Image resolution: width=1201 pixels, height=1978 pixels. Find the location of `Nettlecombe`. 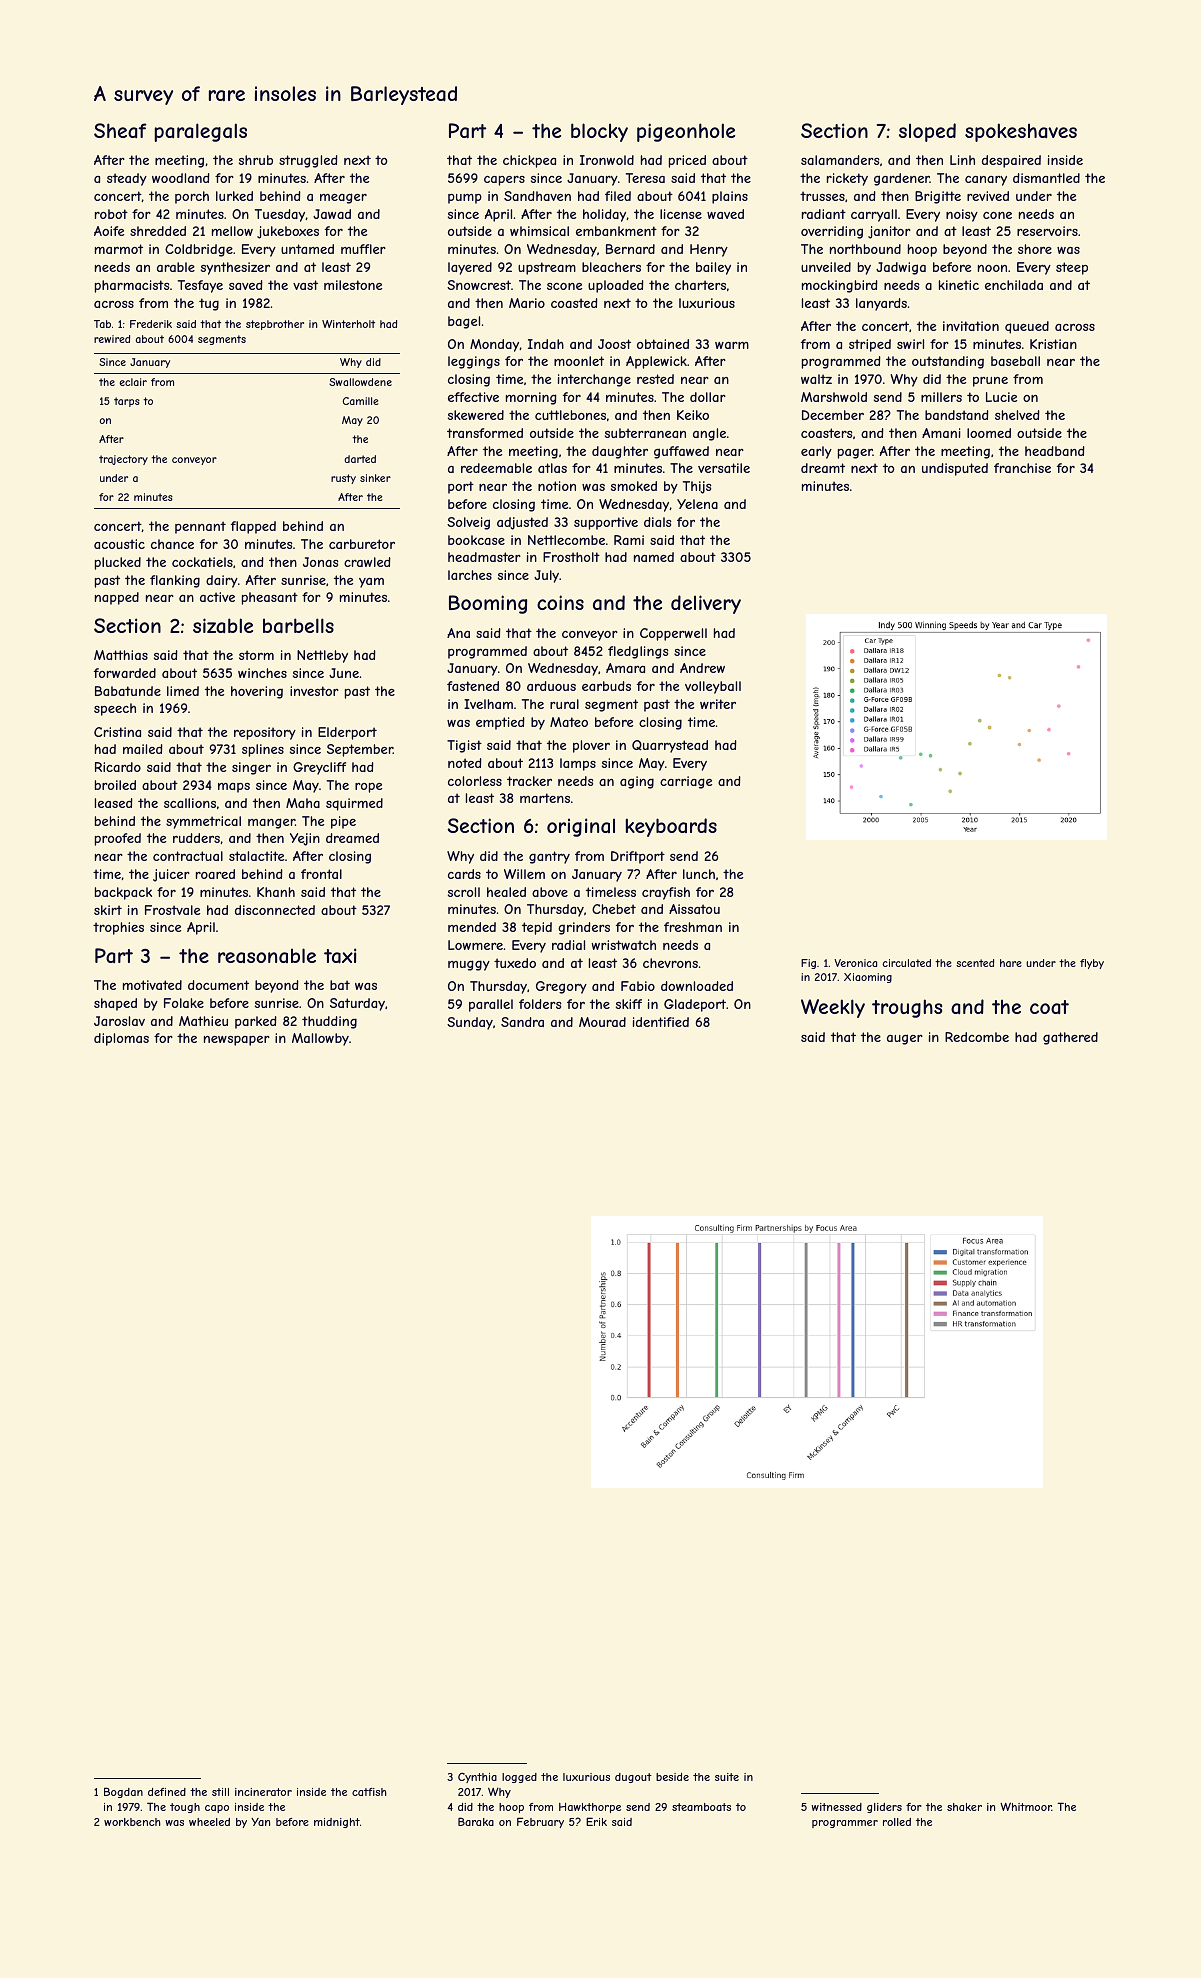

Nettlecombe is located at coordinates (566, 540).
